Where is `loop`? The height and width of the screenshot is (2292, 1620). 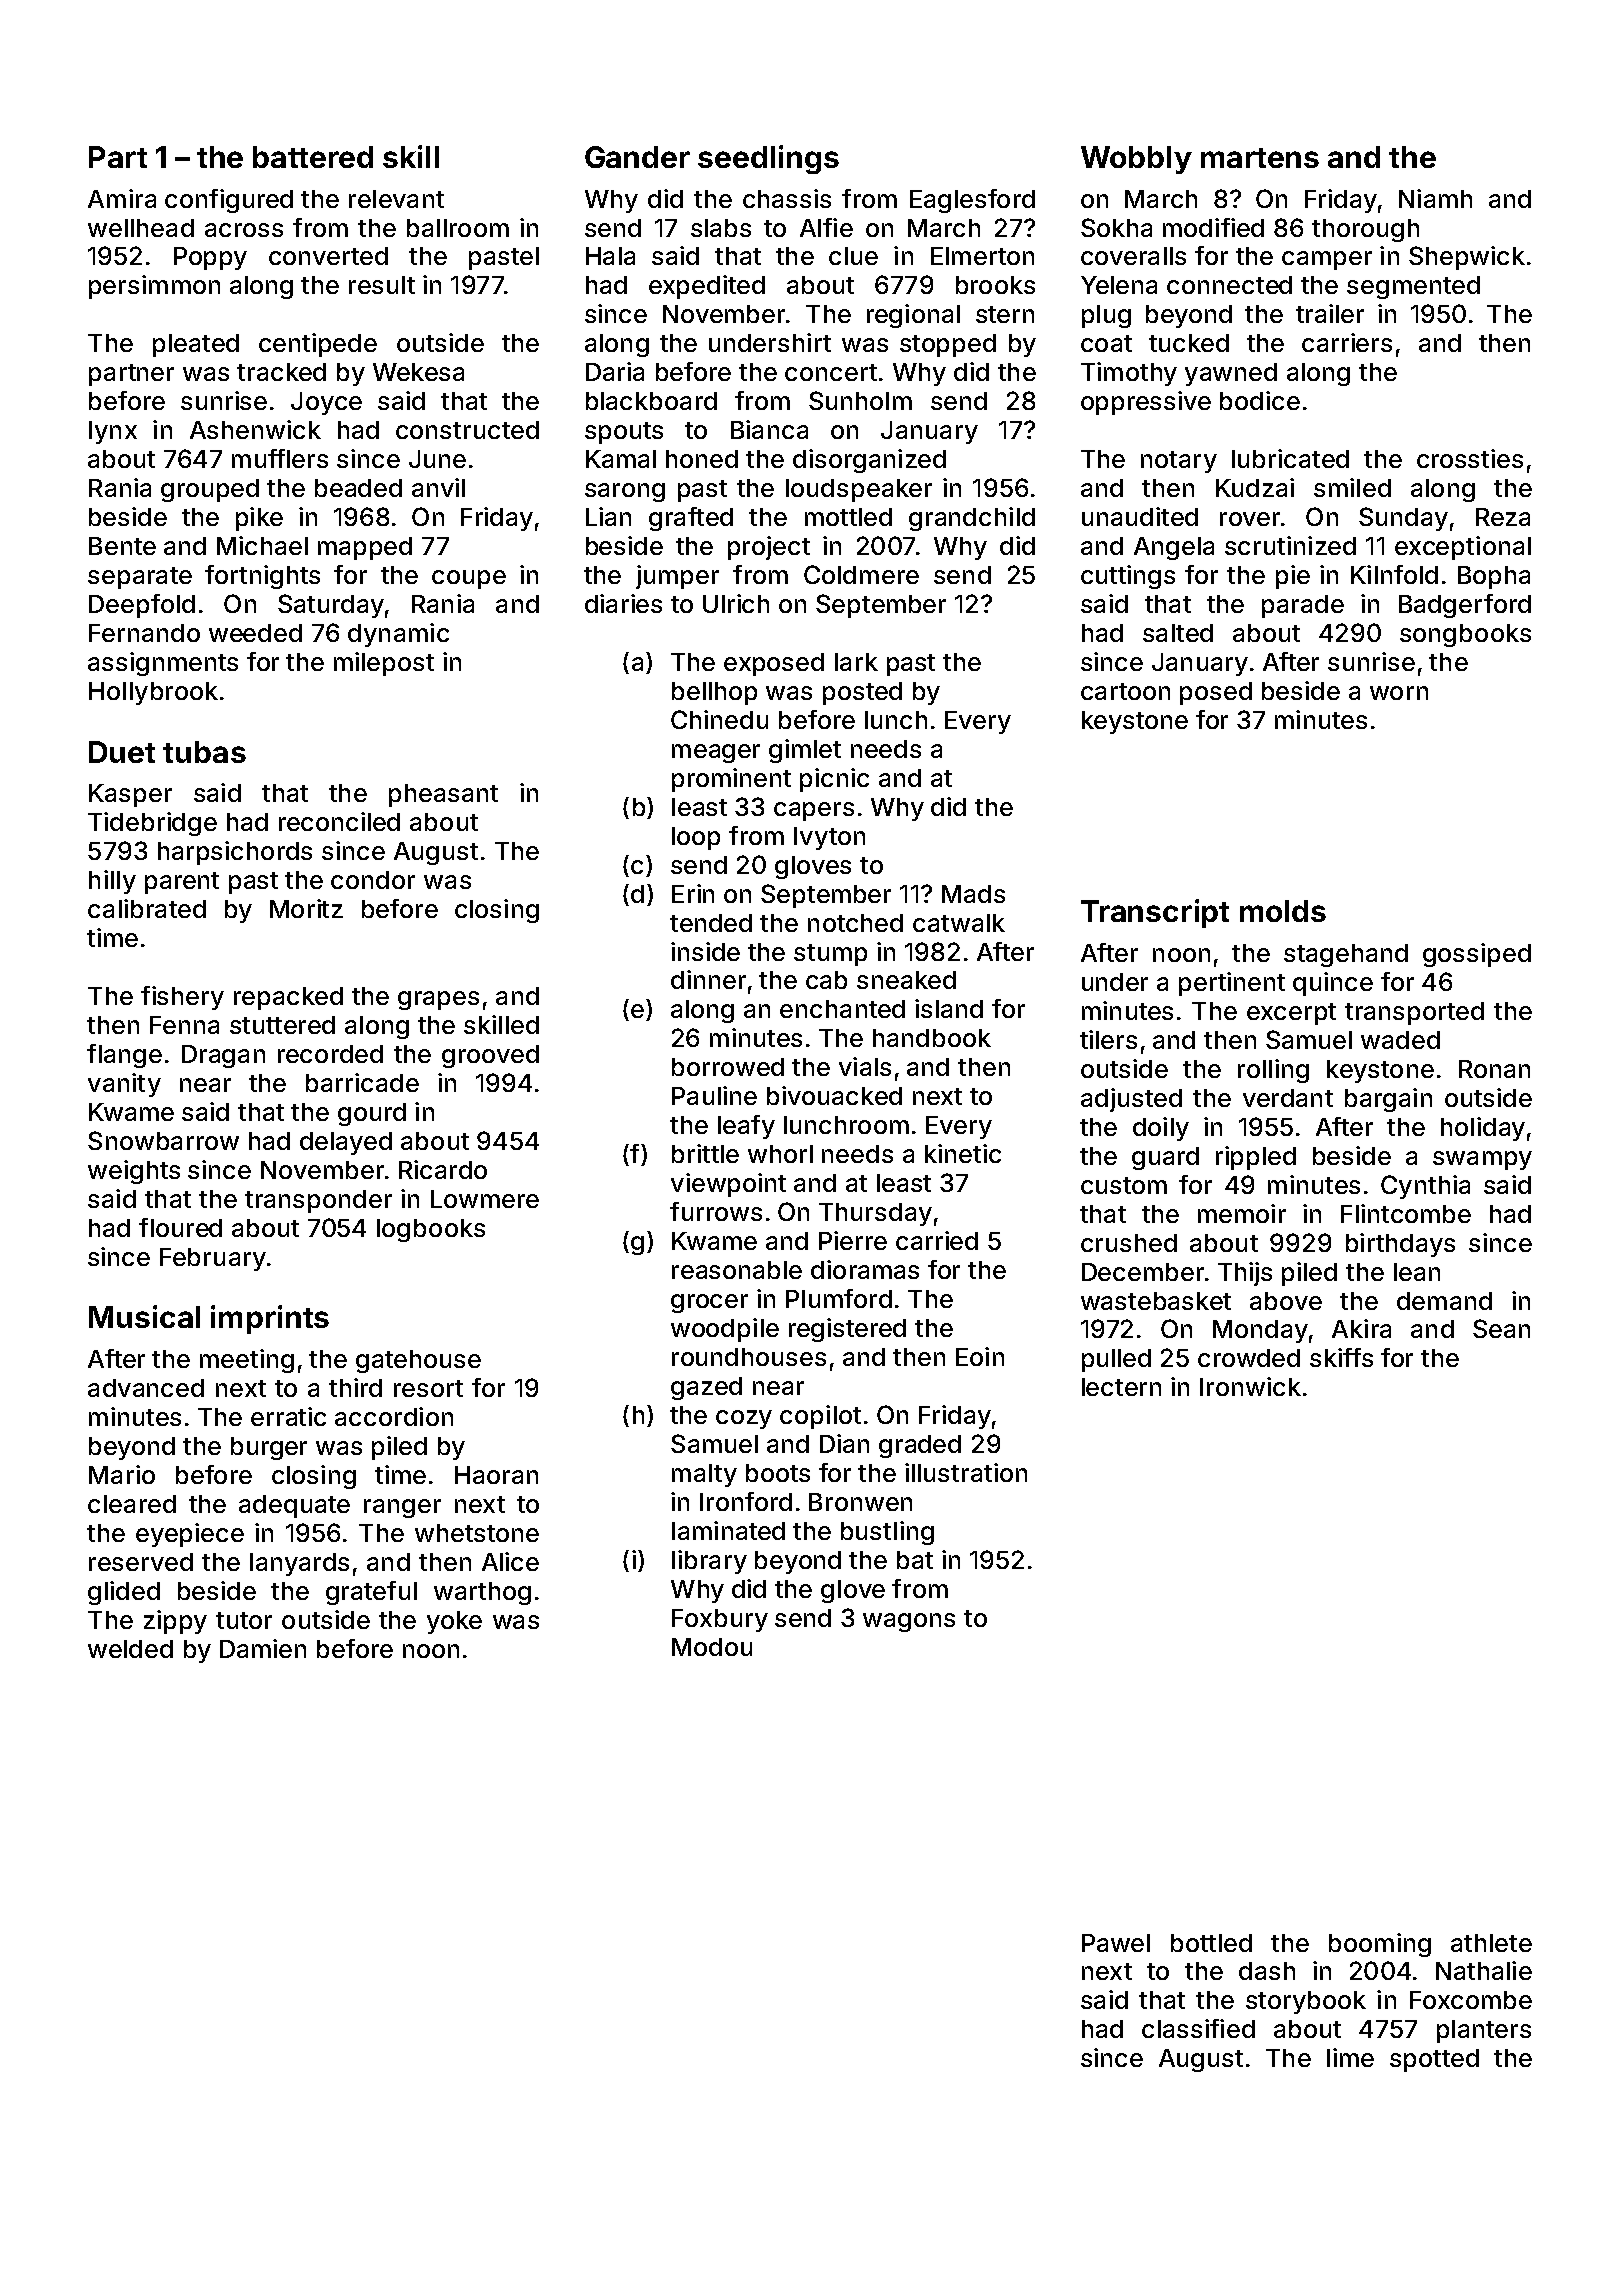 loop is located at coordinates (696, 838).
